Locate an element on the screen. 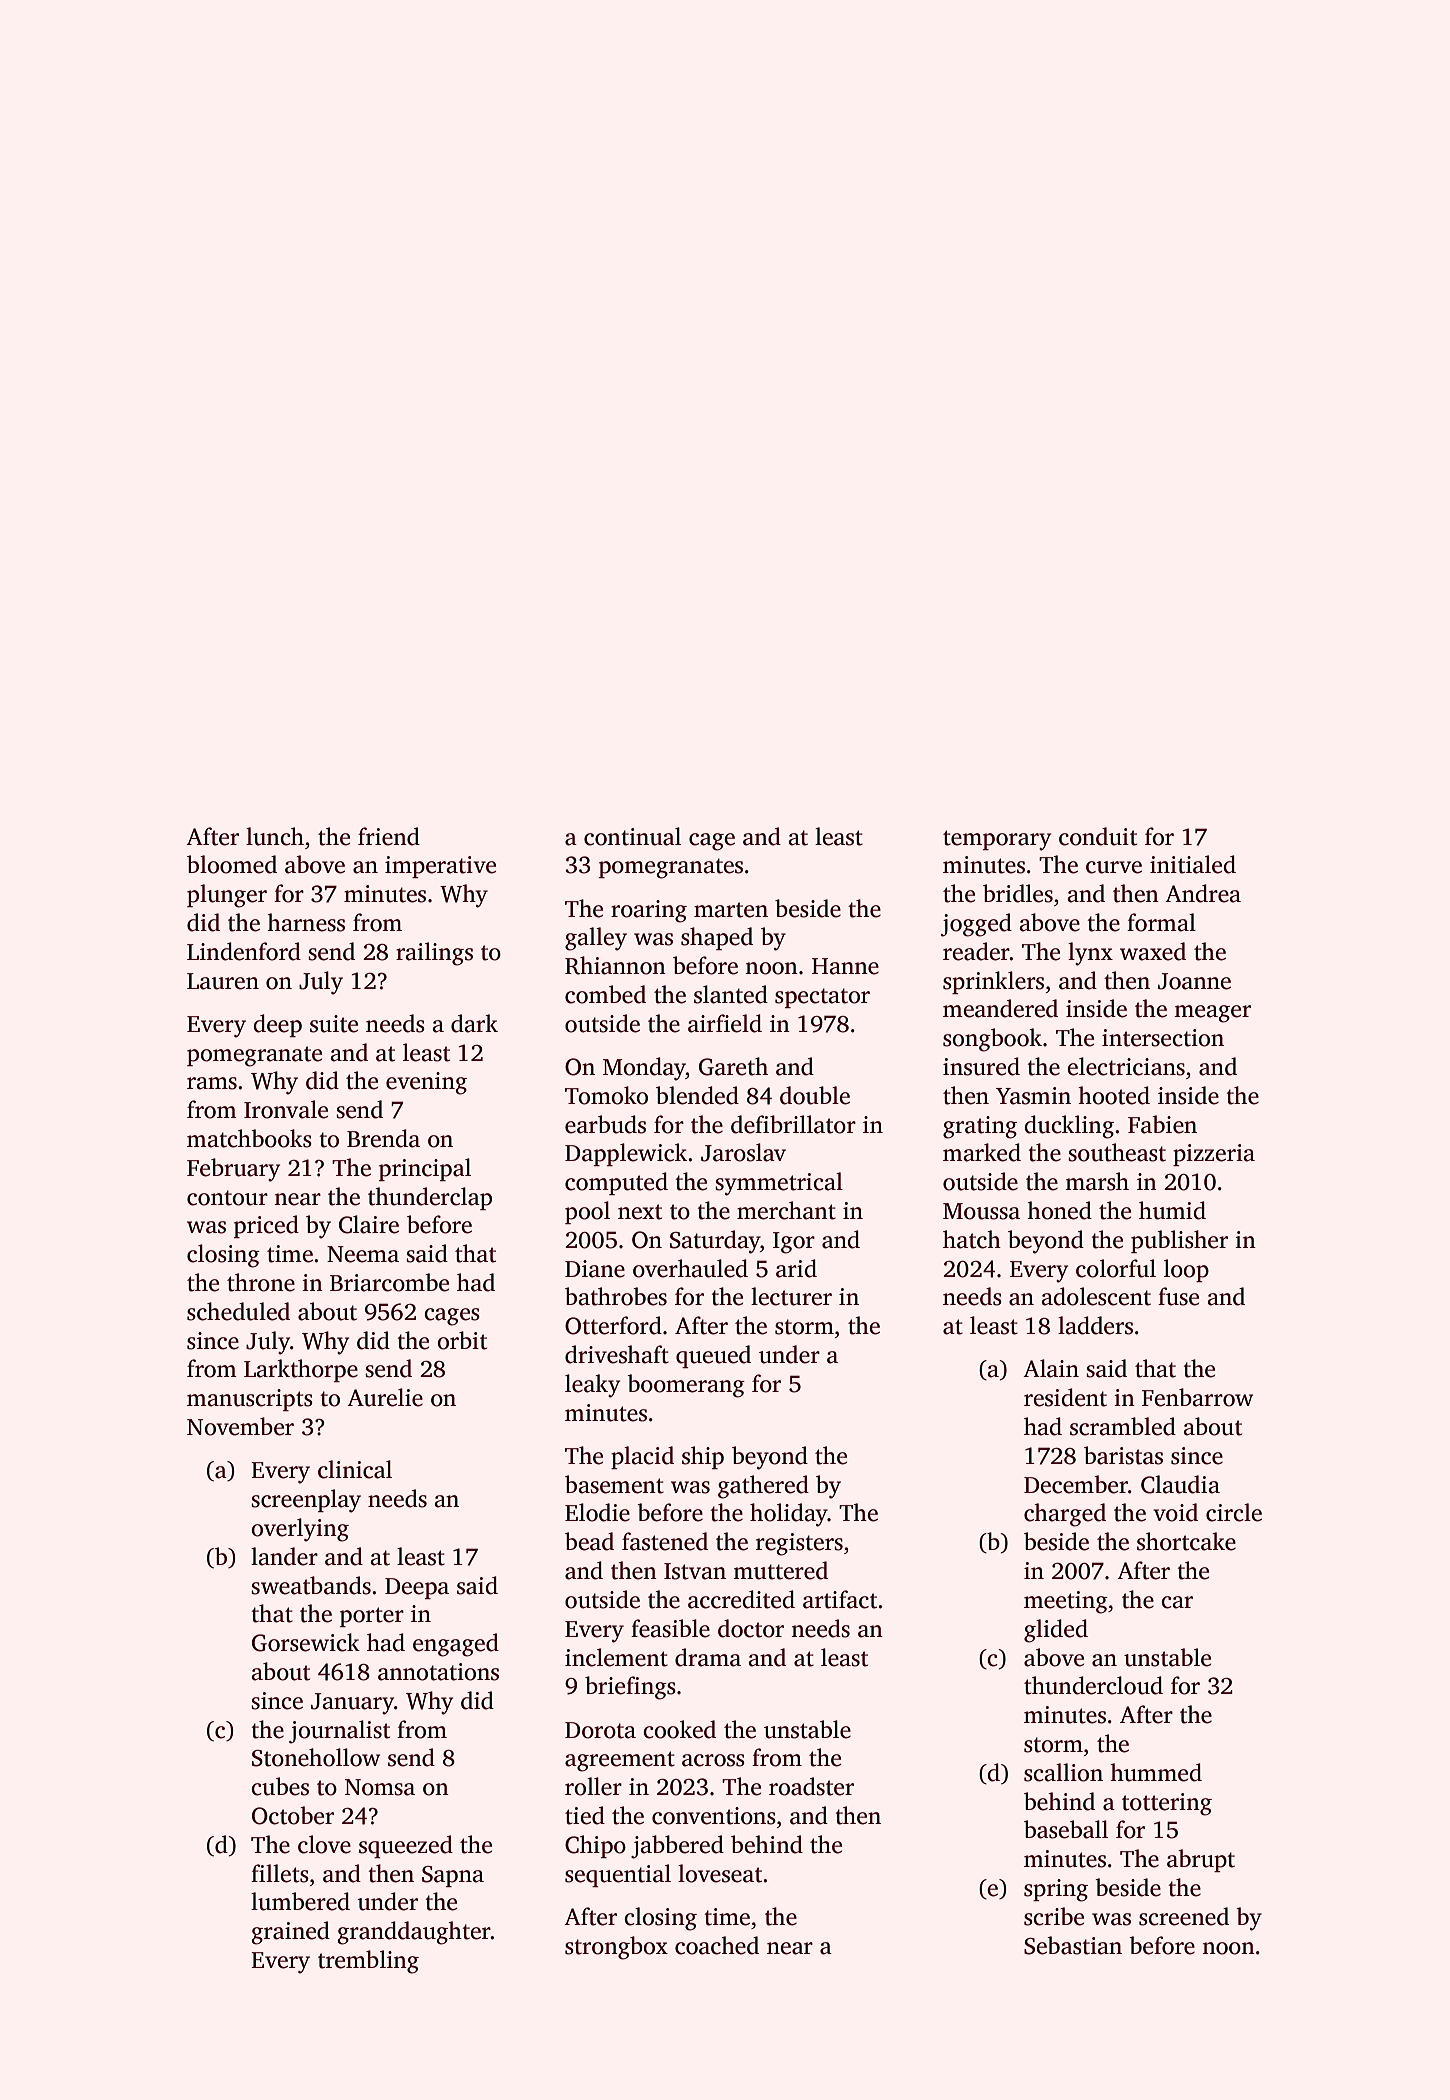 The height and width of the screenshot is (2100, 1450). Tomoko is located at coordinates (606, 1095).
